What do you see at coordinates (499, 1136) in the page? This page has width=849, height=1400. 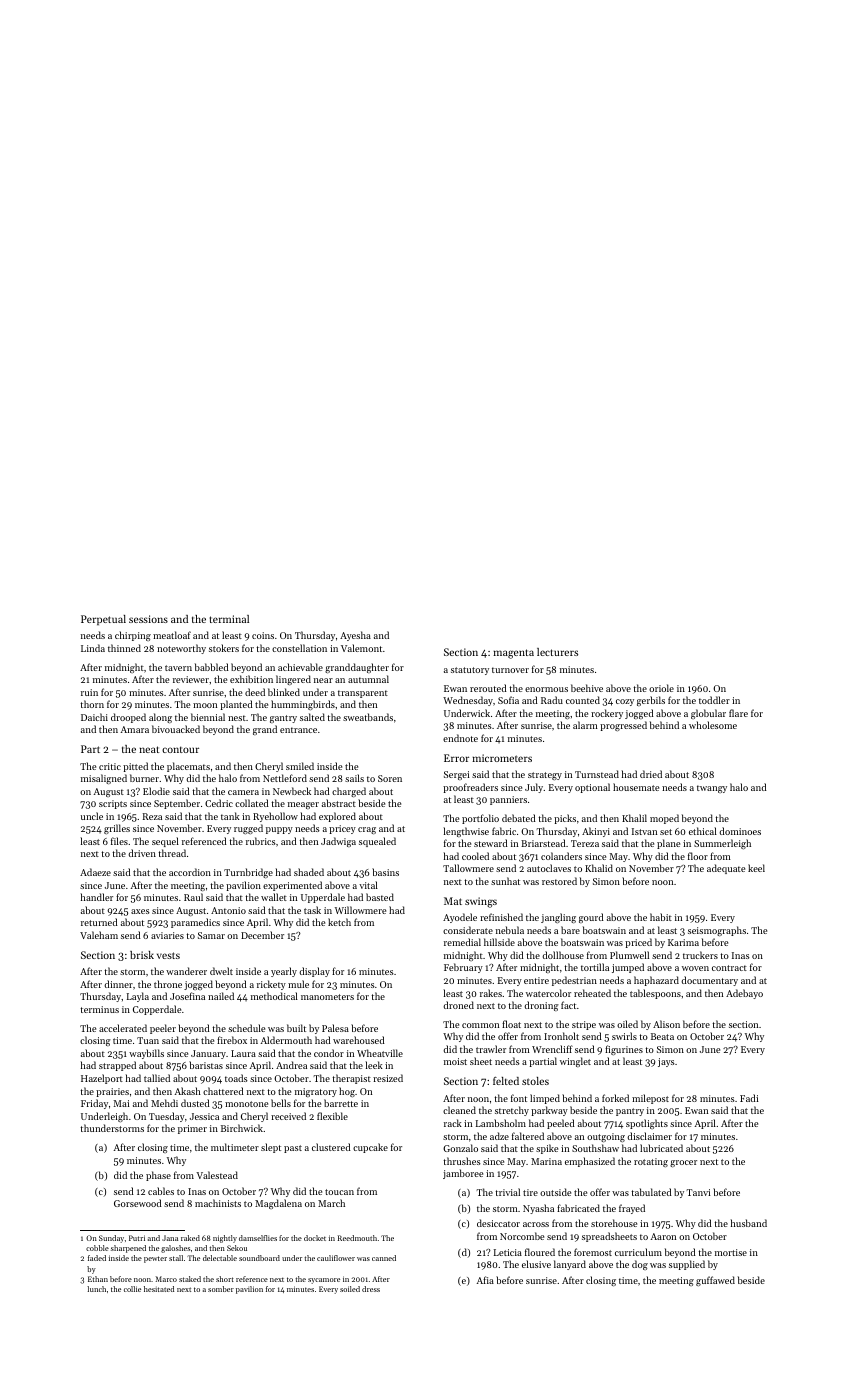 I see `adze` at bounding box center [499, 1136].
